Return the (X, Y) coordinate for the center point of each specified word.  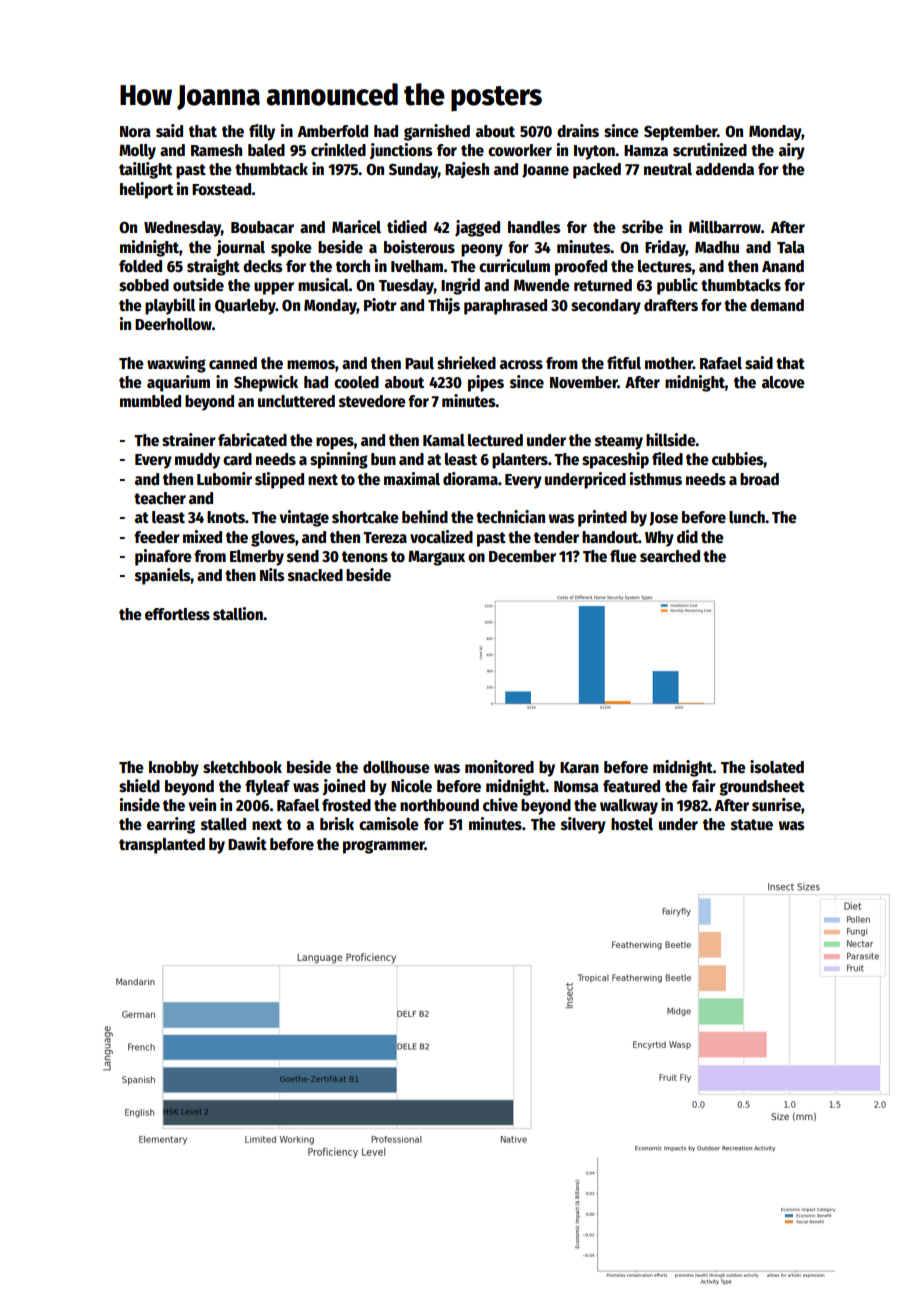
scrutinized (710, 150)
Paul (419, 363)
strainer (189, 440)
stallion (238, 613)
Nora (135, 131)
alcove (783, 382)
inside (140, 804)
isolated (777, 767)
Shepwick (266, 383)
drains (578, 130)
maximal (412, 478)
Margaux (436, 558)
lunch (747, 517)
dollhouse (396, 767)
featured (631, 786)
